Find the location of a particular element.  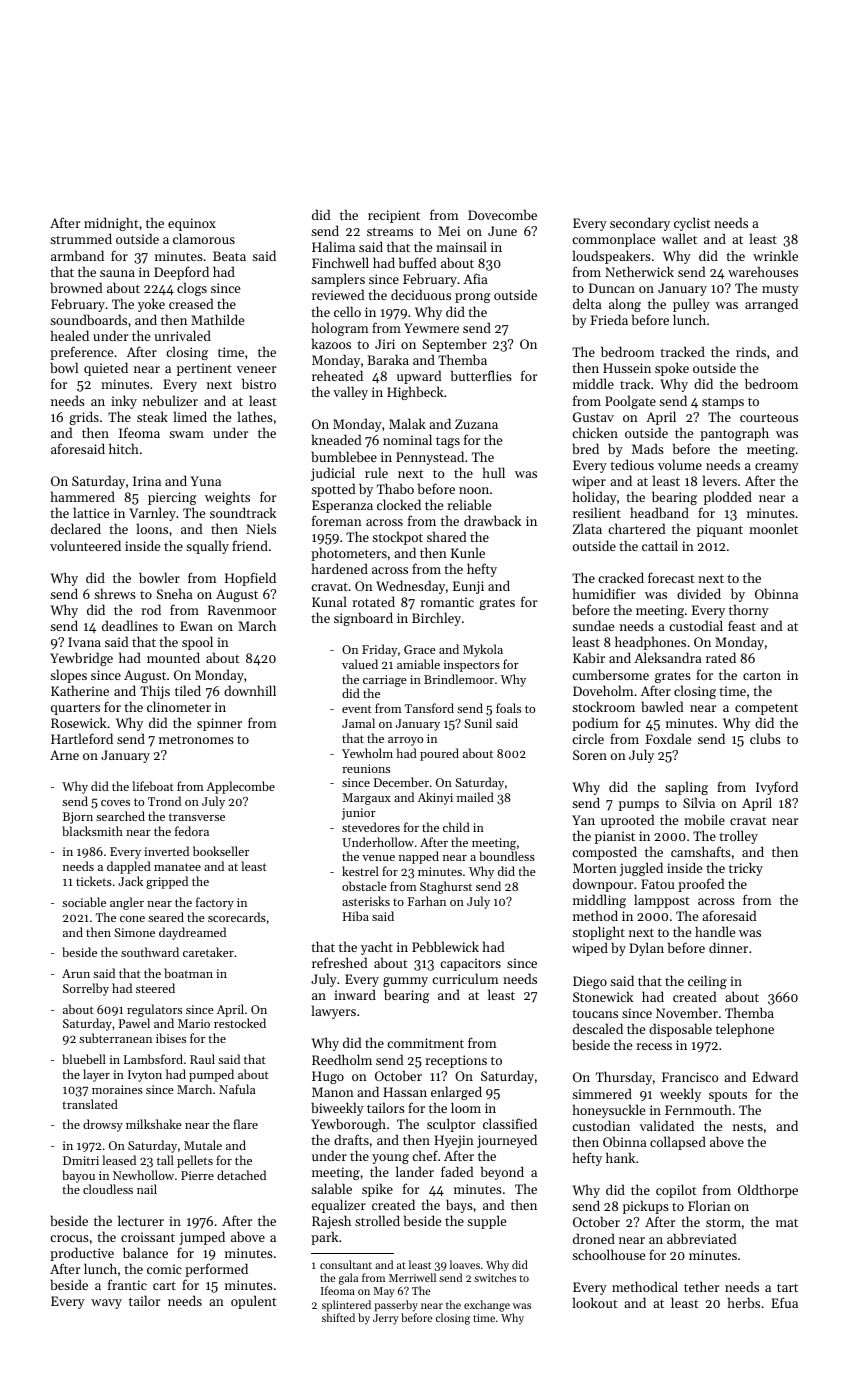

classified is located at coordinates (510, 1123).
